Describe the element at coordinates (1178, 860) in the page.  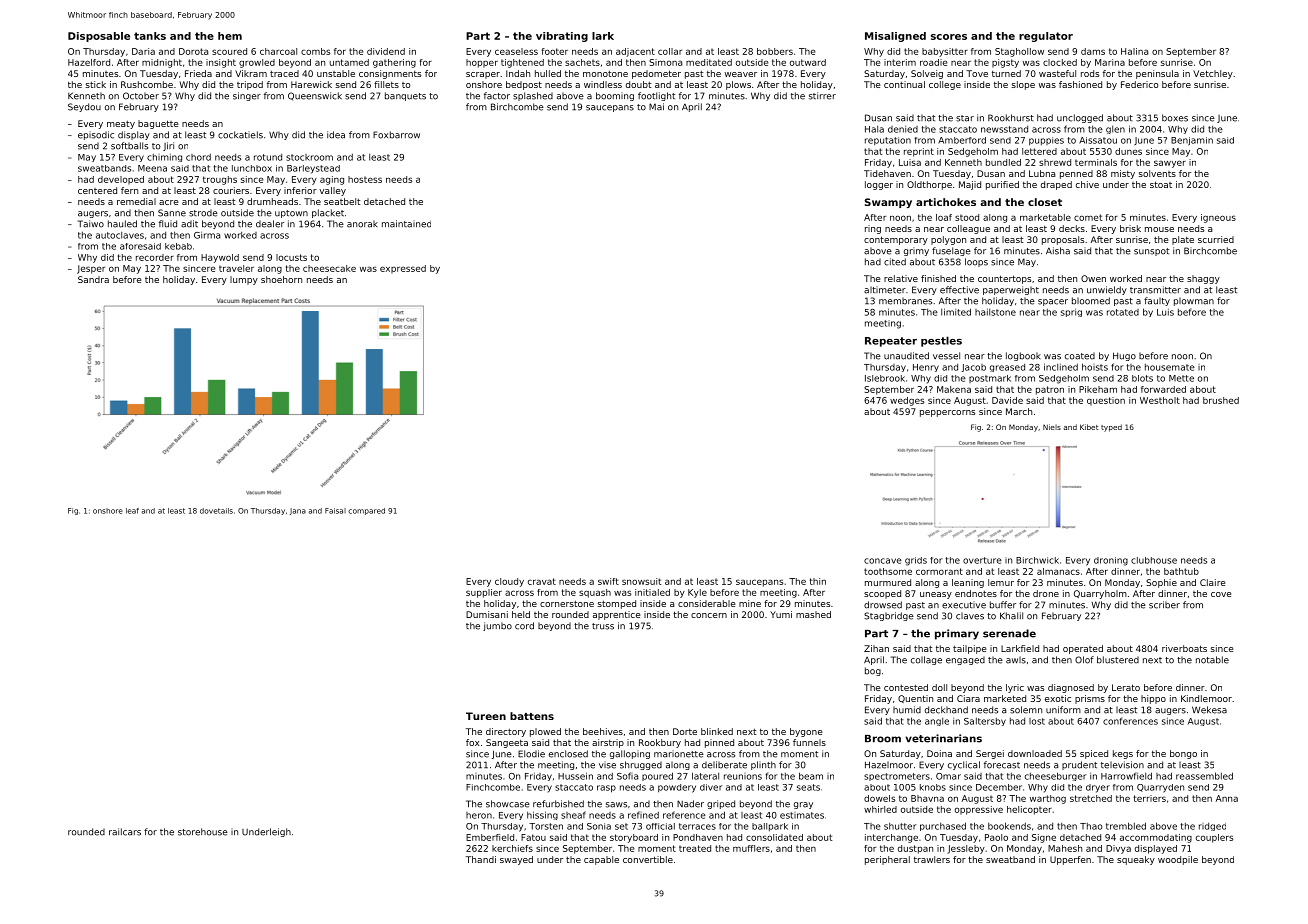
I see `woodpile` at that location.
